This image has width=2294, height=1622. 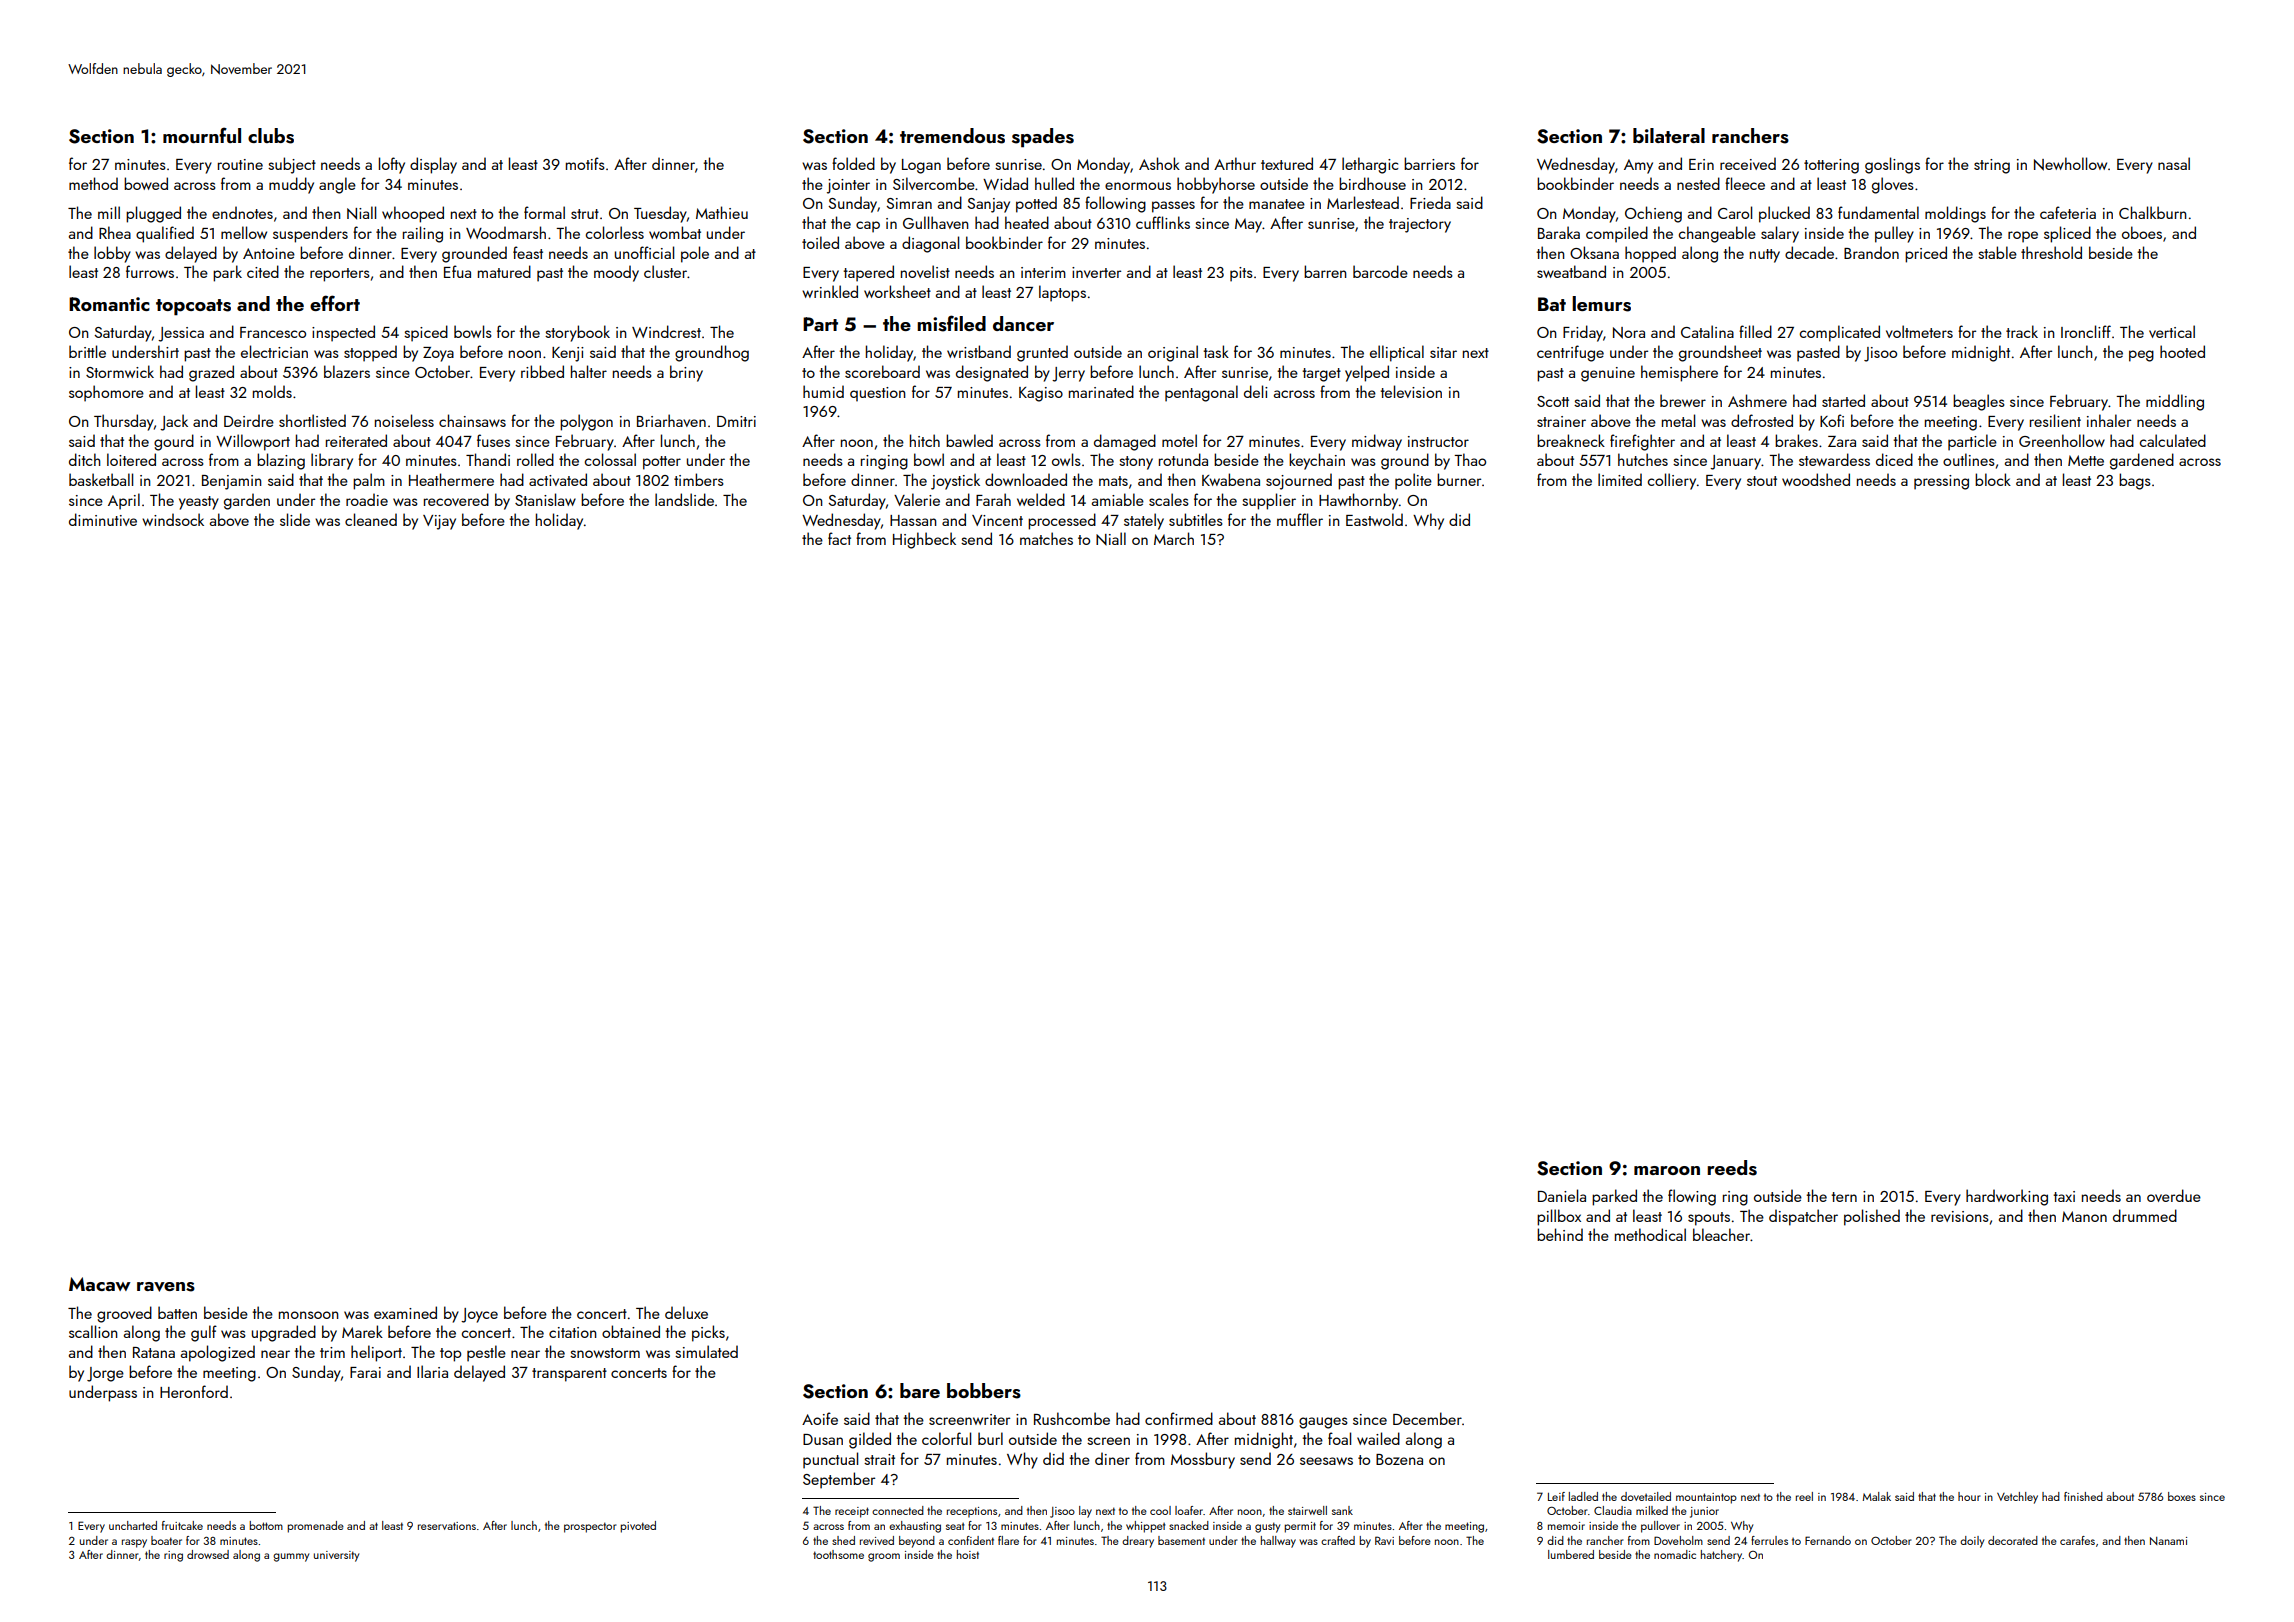 I want to click on cluster, so click(x=666, y=271).
